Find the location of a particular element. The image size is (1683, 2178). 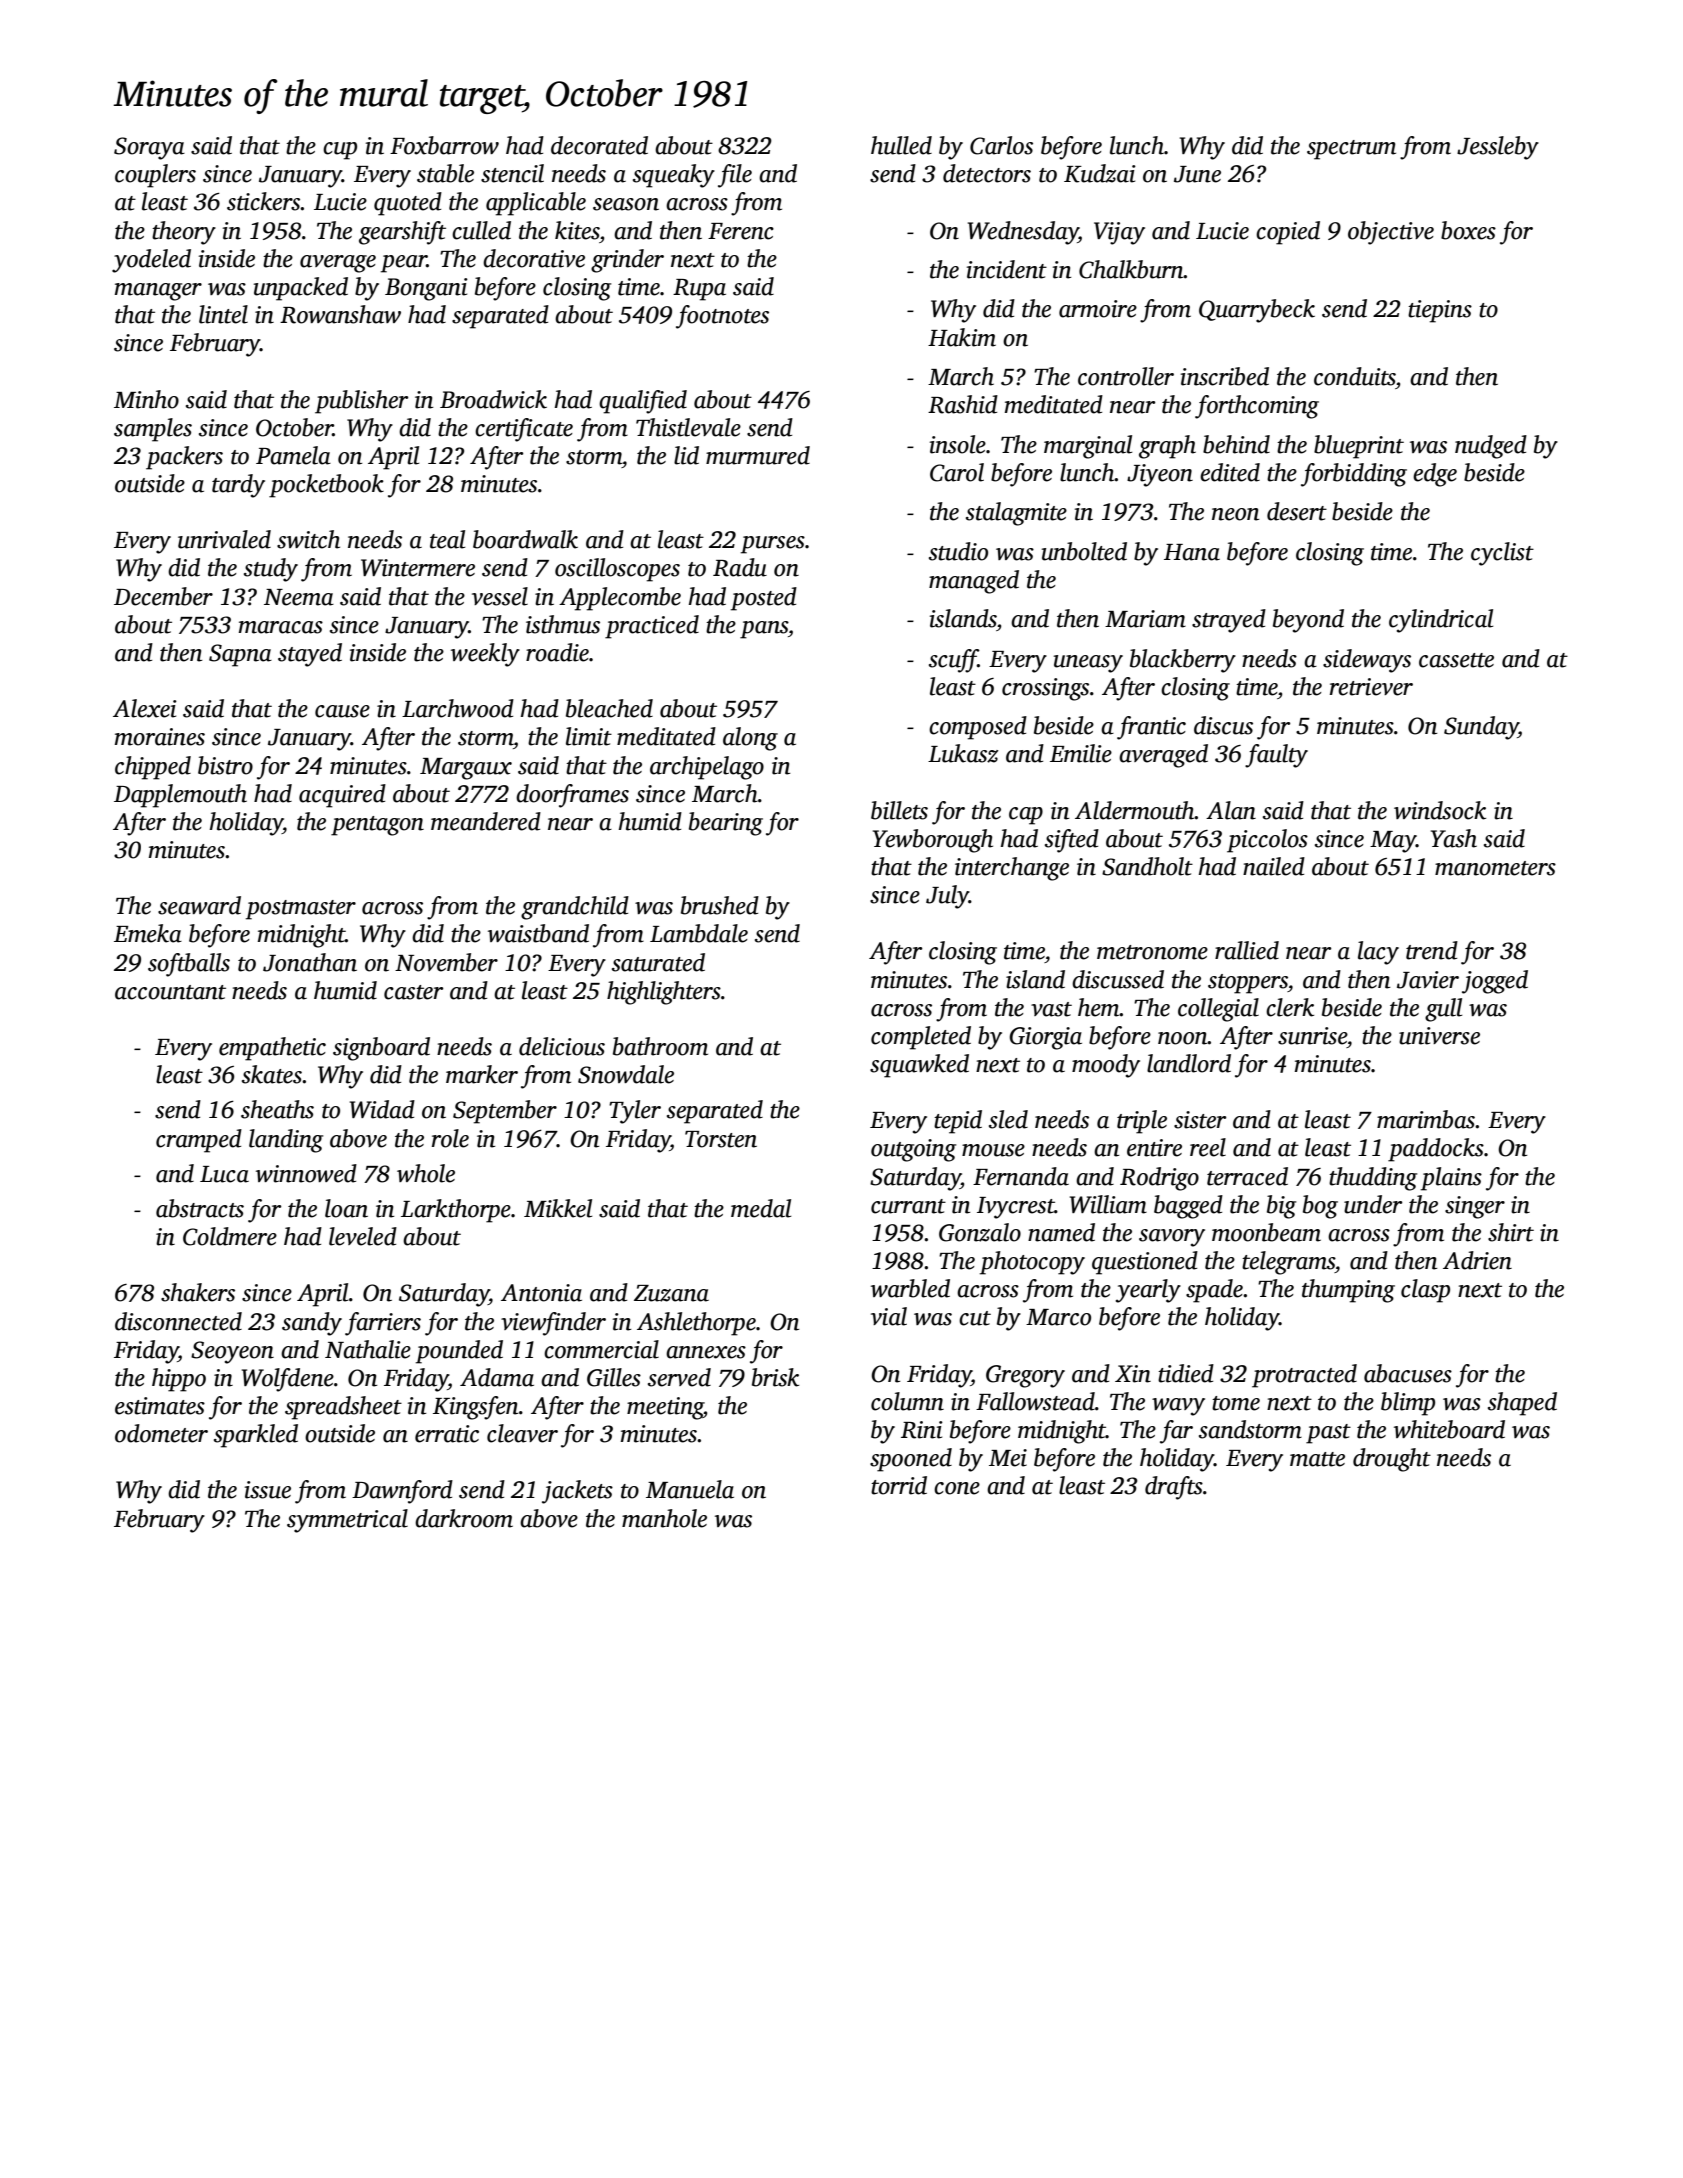

grandchild is located at coordinates (575, 908).
